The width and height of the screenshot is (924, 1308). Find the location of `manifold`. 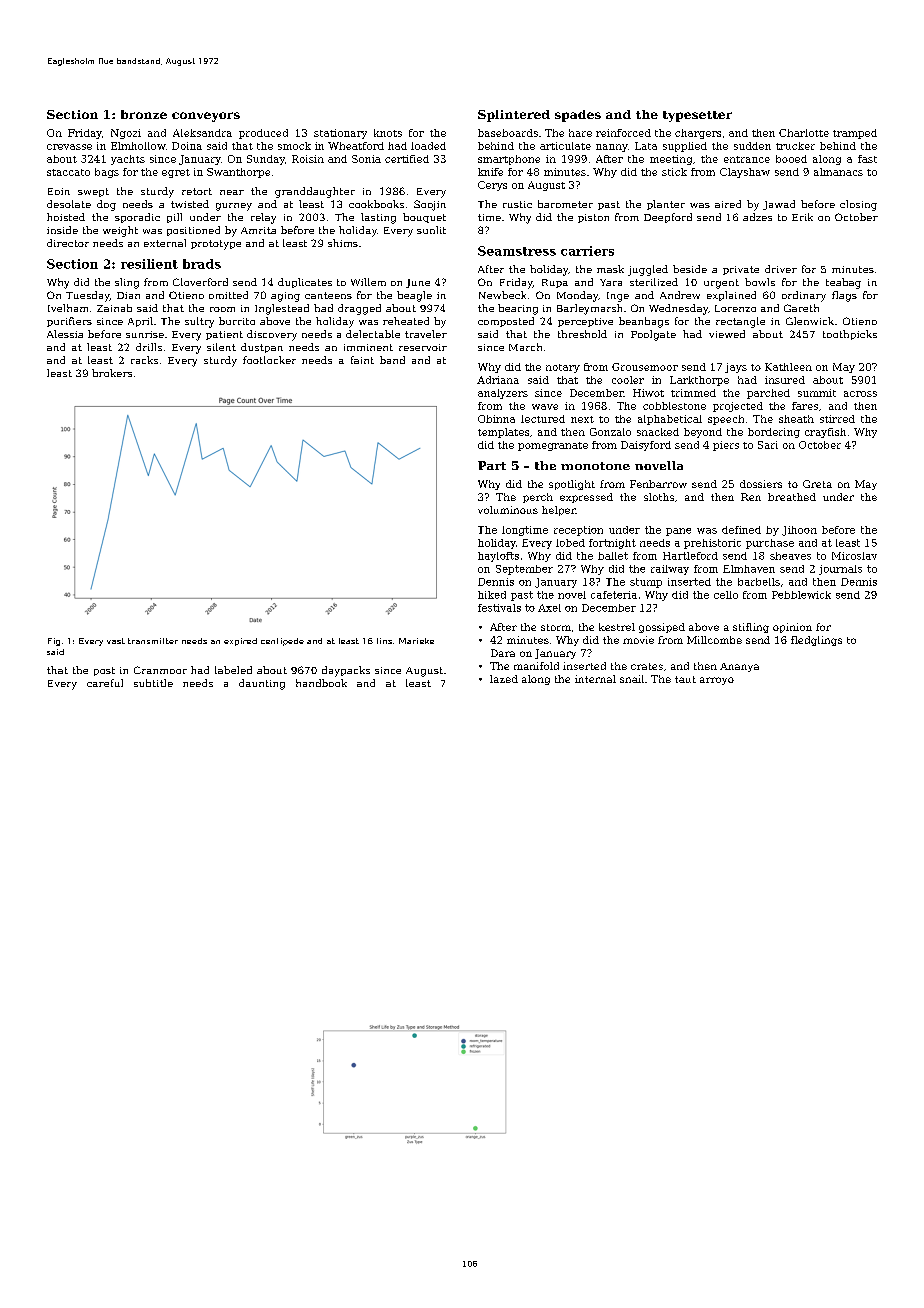

manifold is located at coordinates (536, 666).
